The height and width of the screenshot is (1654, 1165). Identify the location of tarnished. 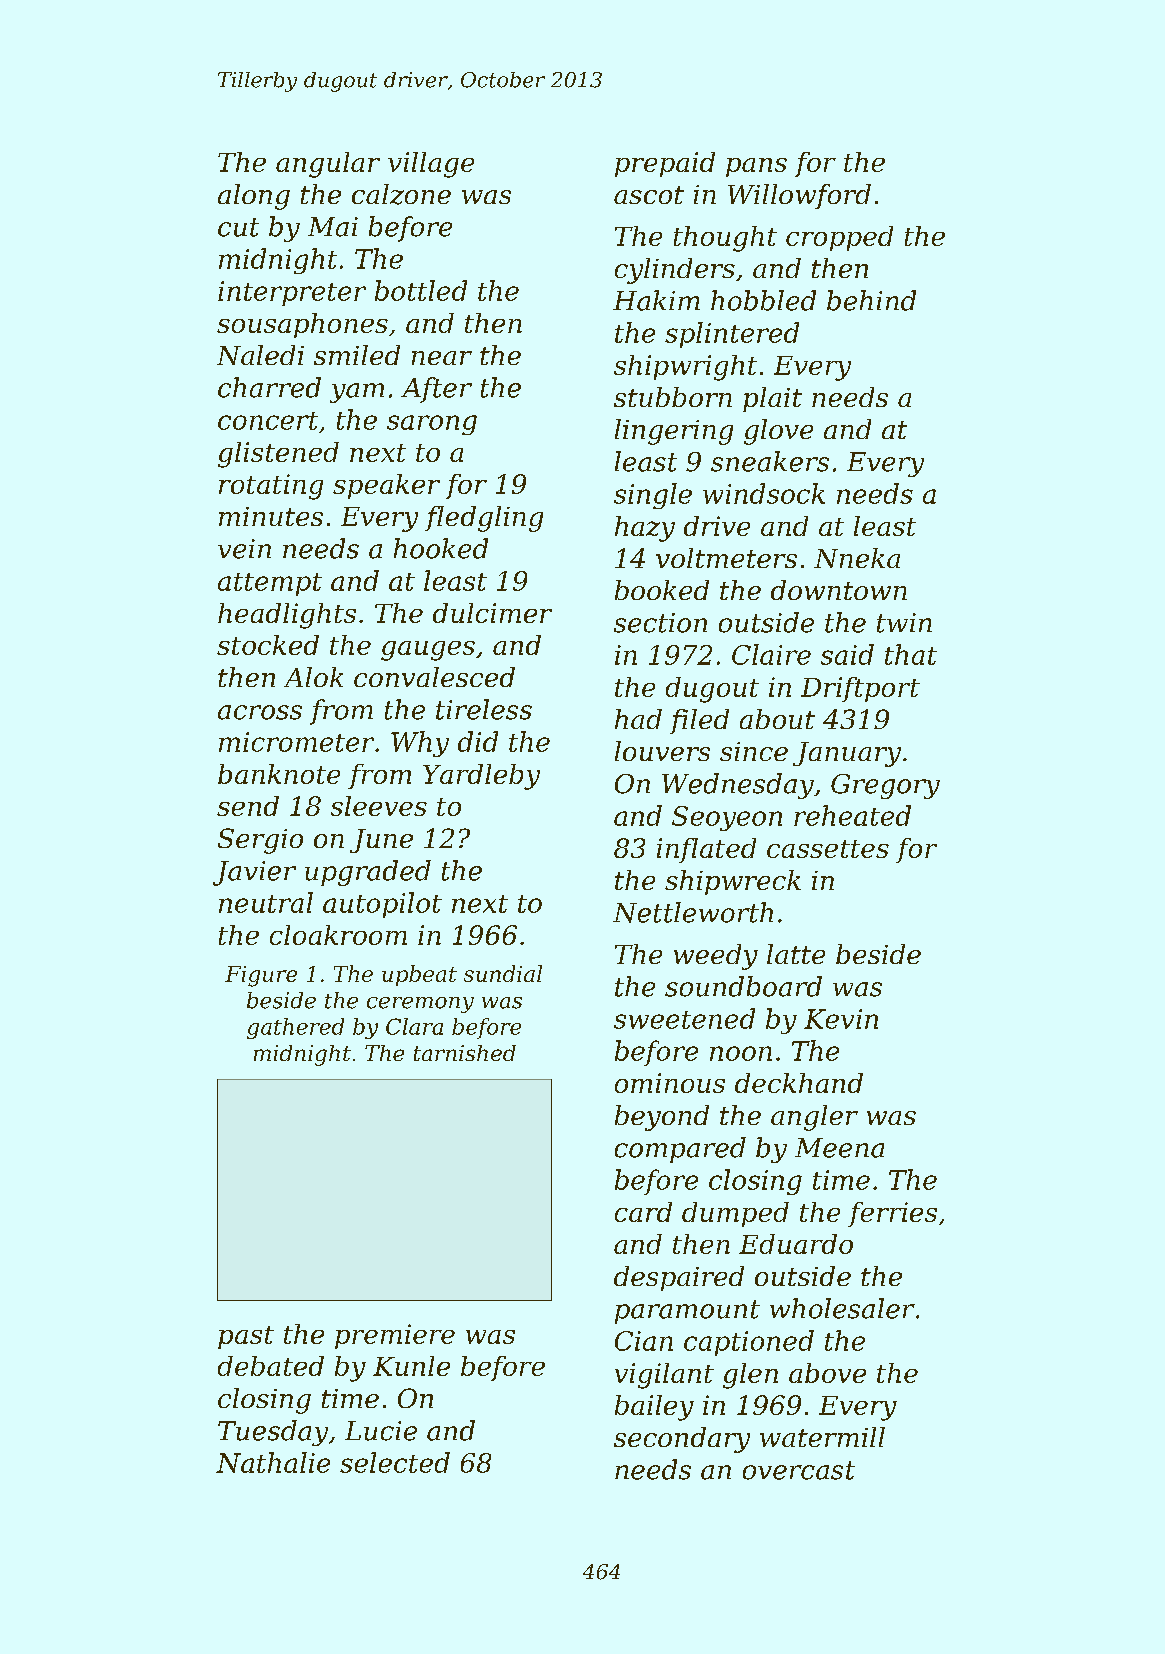
(465, 1053).
